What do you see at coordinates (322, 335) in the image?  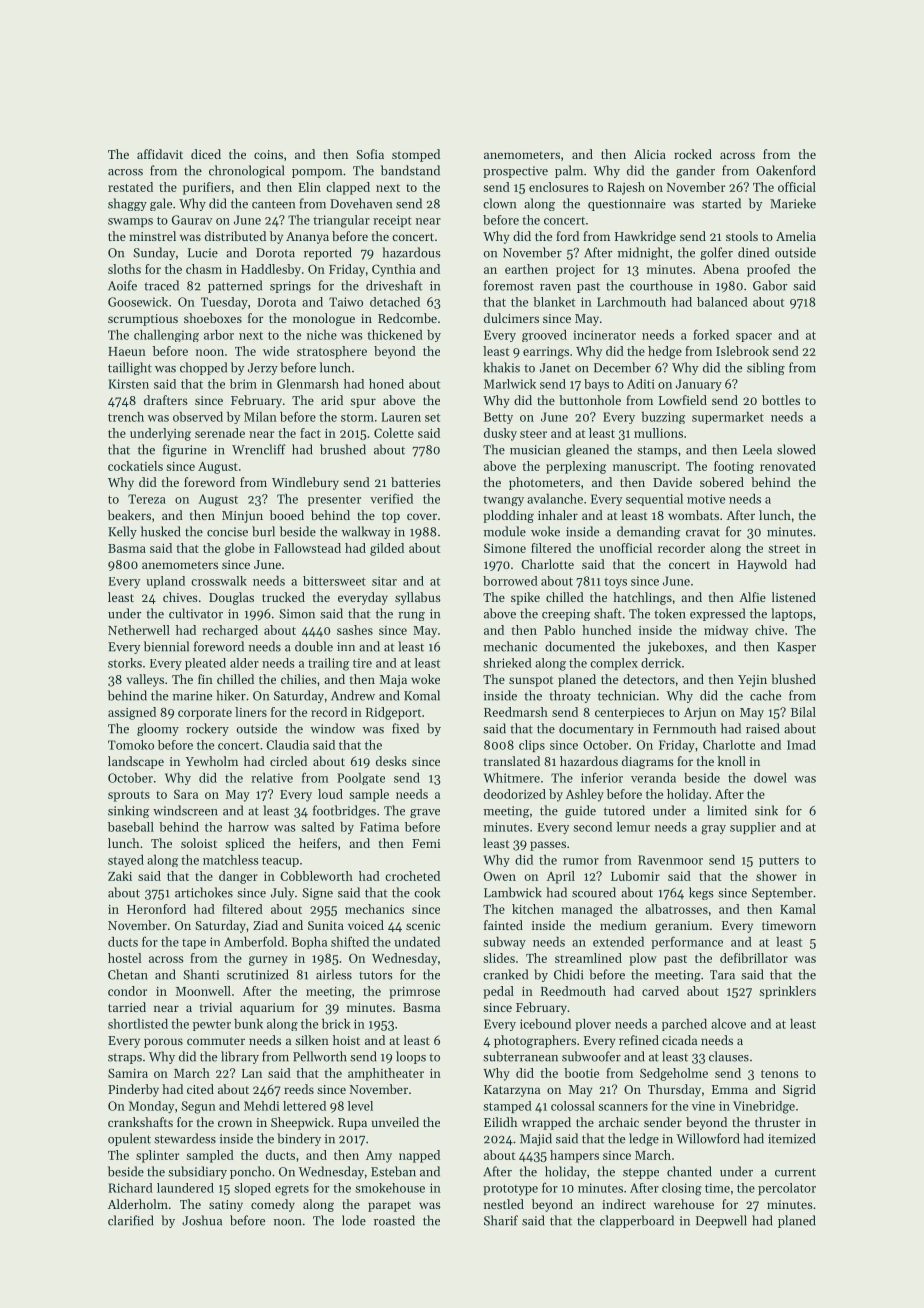 I see `niche` at bounding box center [322, 335].
